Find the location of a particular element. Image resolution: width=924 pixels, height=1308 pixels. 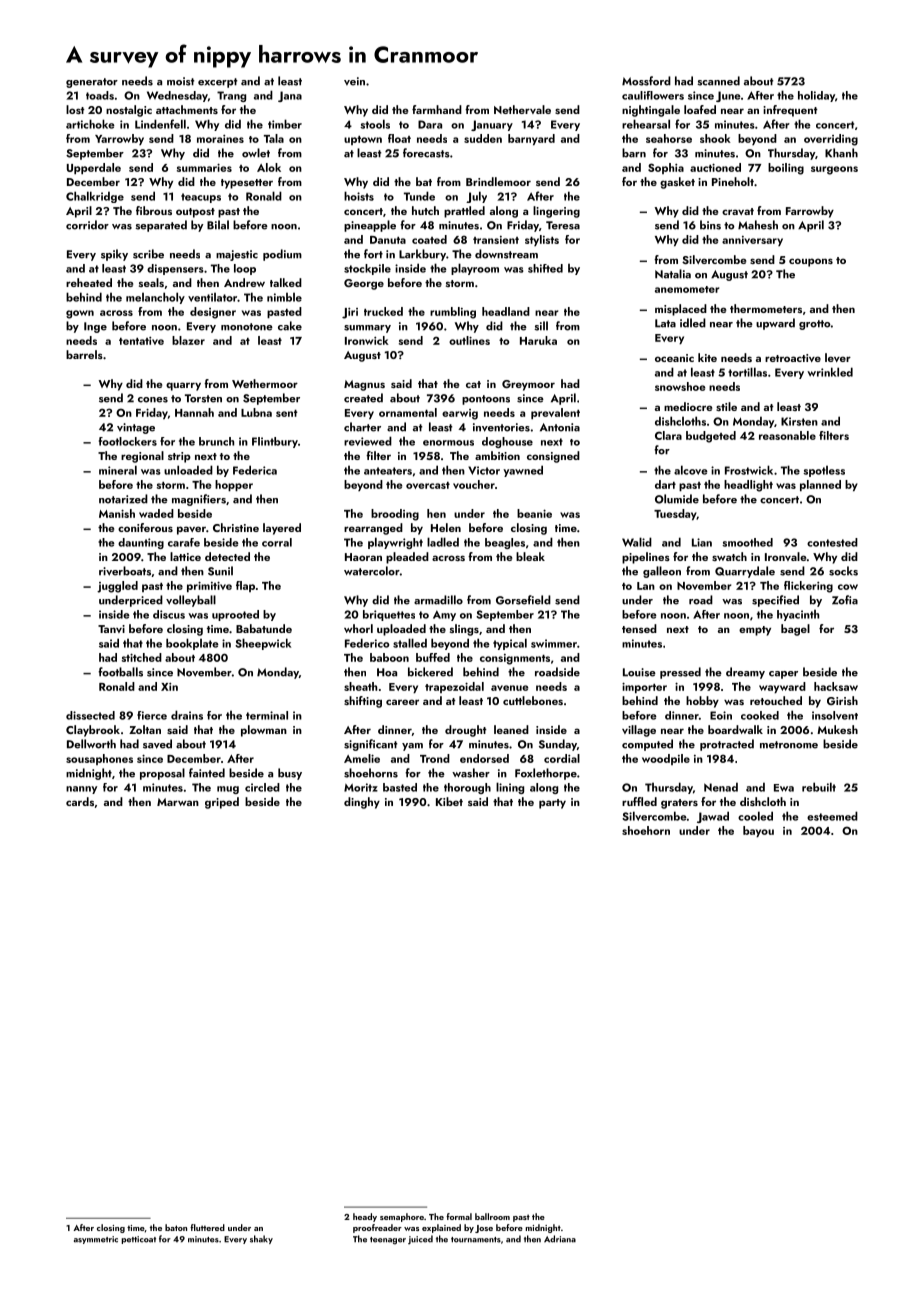

scanned is located at coordinates (718, 81).
